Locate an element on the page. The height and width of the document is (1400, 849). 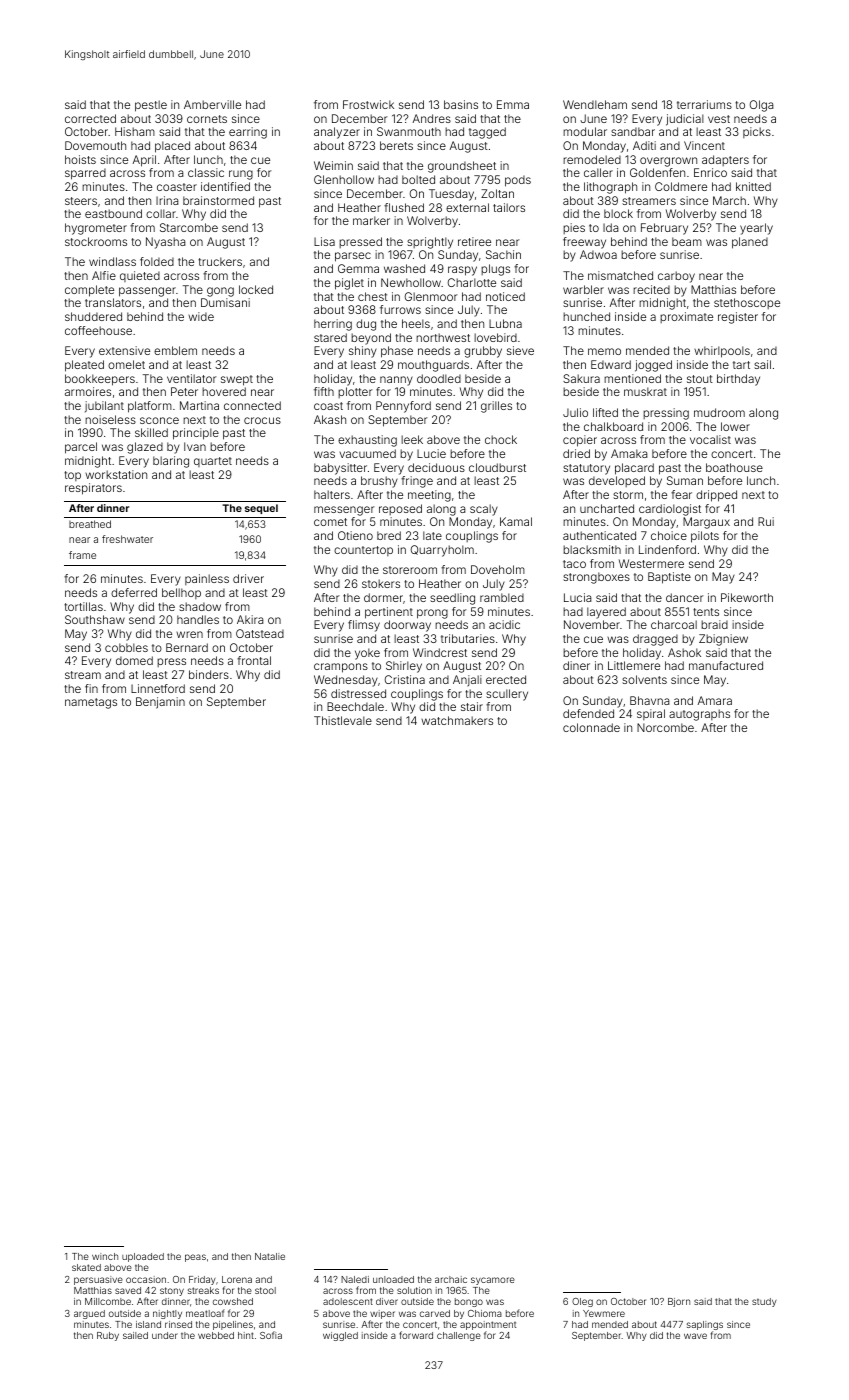
watchmakers is located at coordinates (457, 720).
